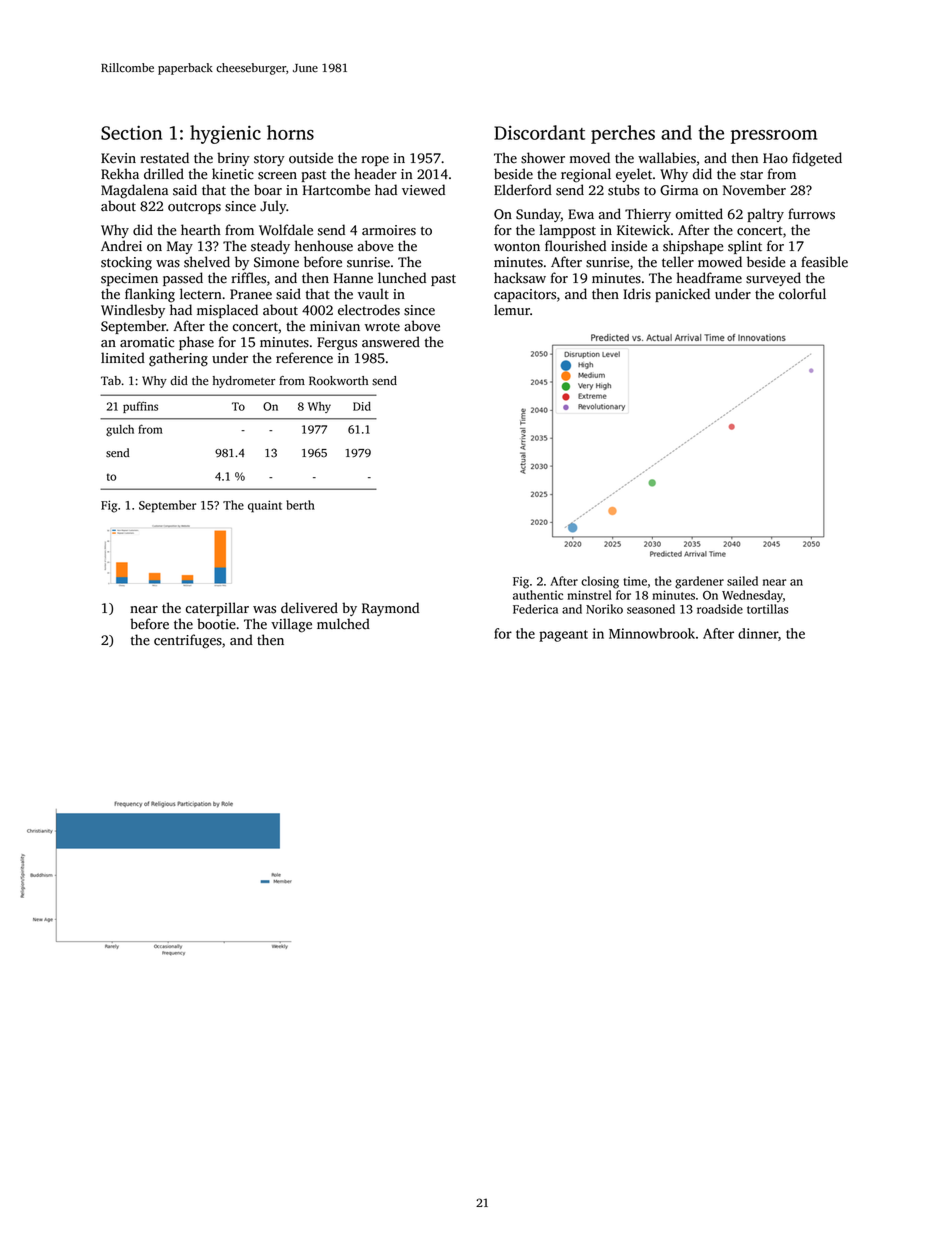 Image resolution: width=952 pixels, height=1233 pixels. What do you see at coordinates (535, 609) in the image?
I see `Federica` at bounding box center [535, 609].
